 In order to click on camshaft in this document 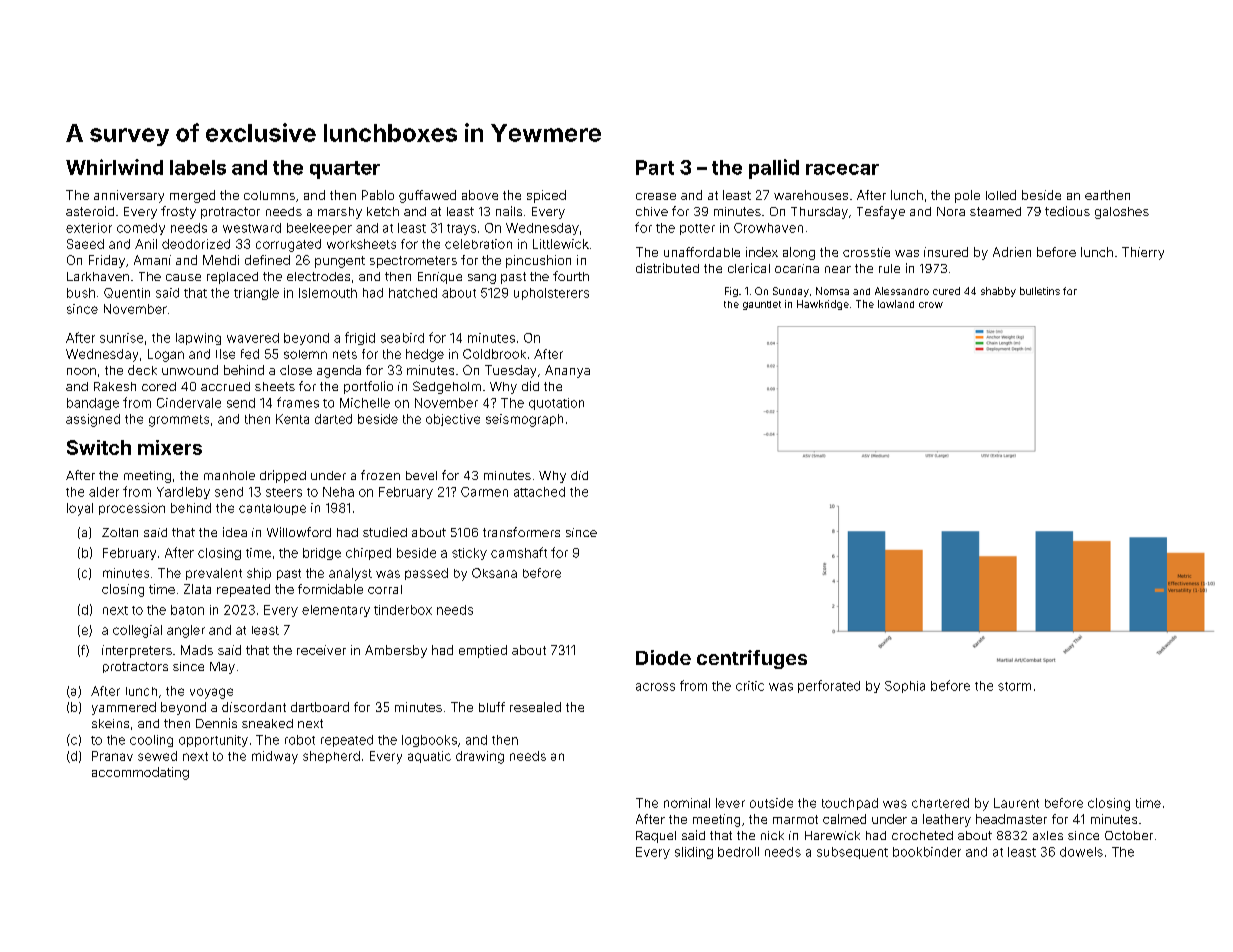, I will do `click(519, 552)`.
